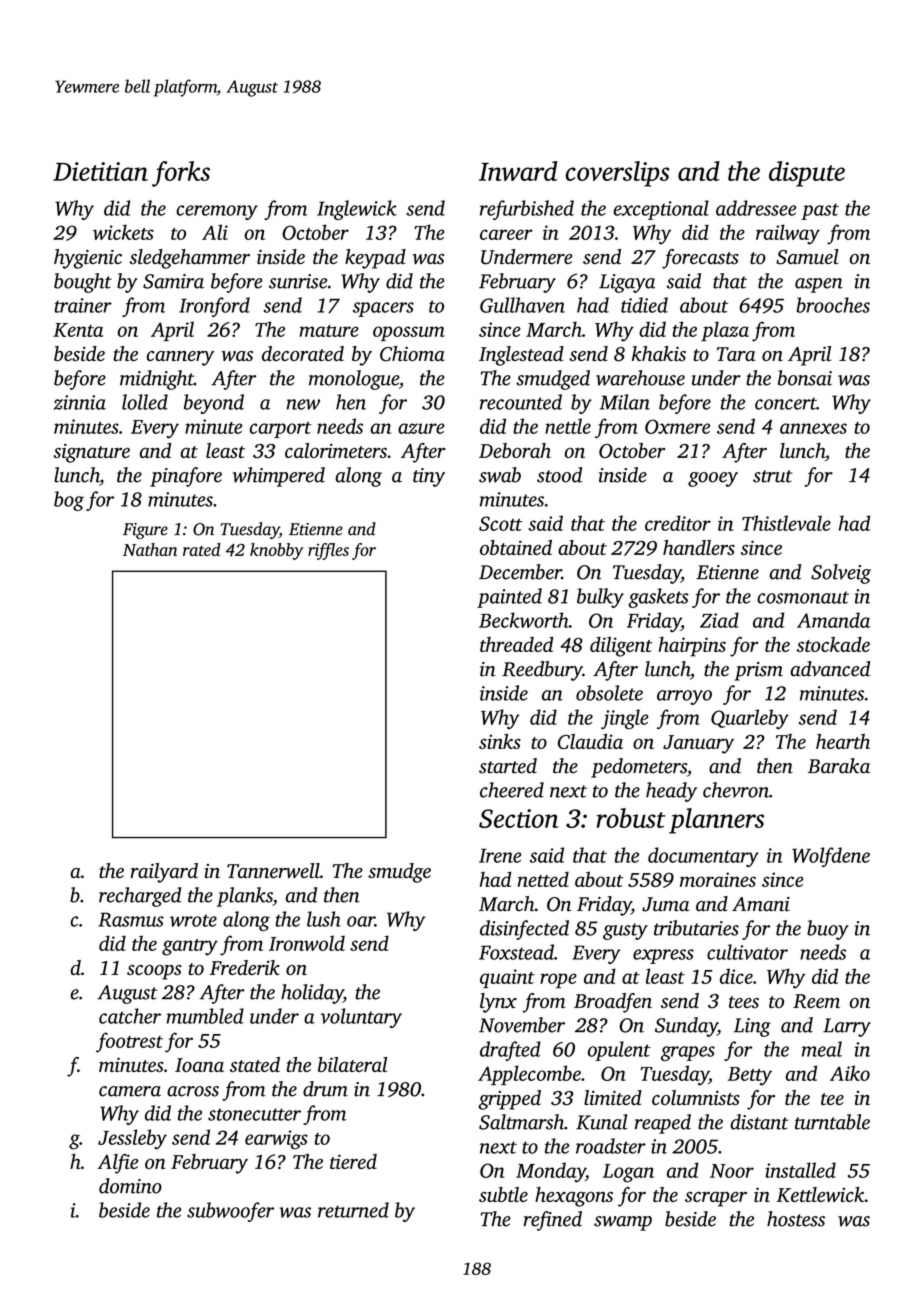 Image resolution: width=924 pixels, height=1311 pixels. I want to click on Reem, so click(816, 1001).
